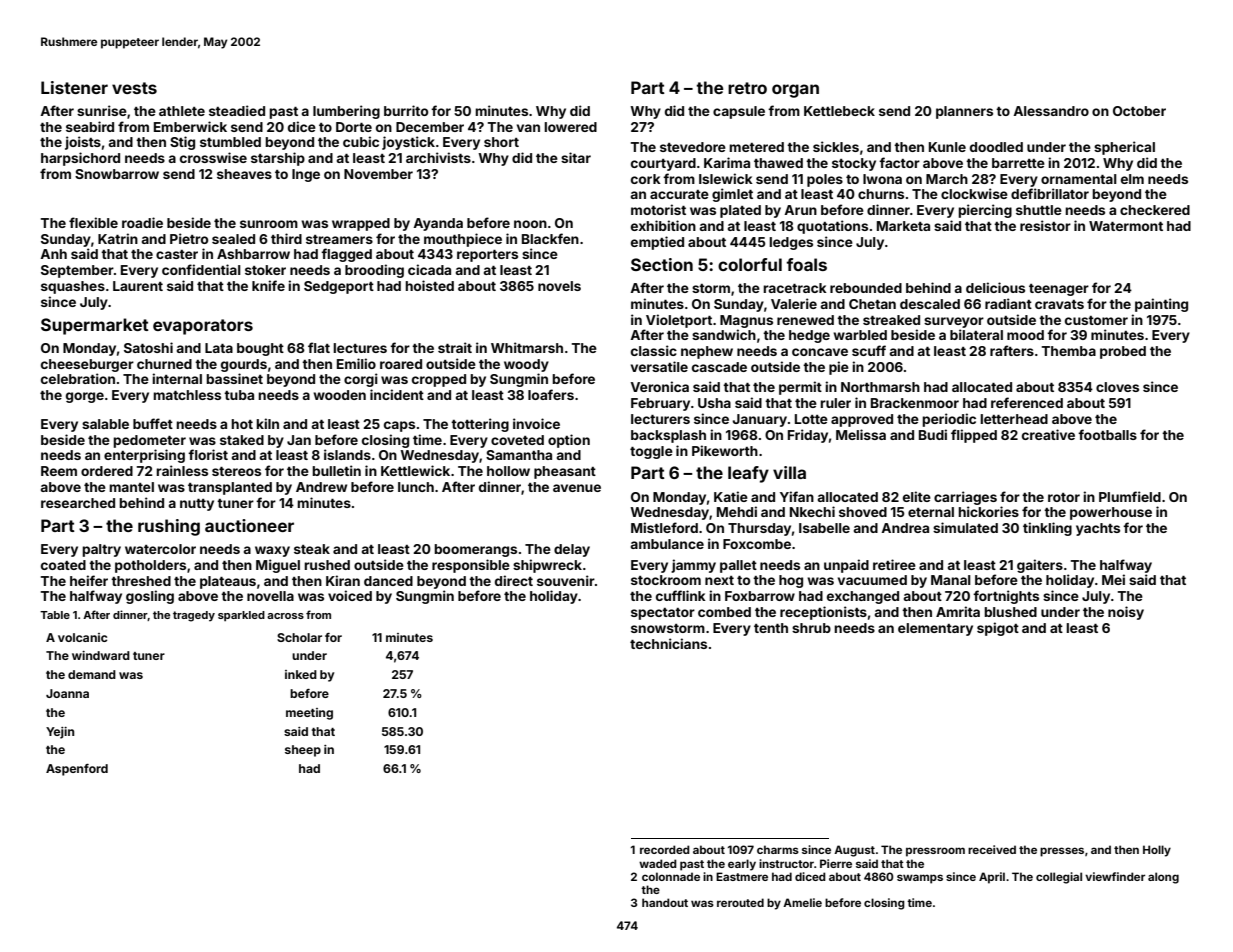  I want to click on hog, so click(791, 581).
